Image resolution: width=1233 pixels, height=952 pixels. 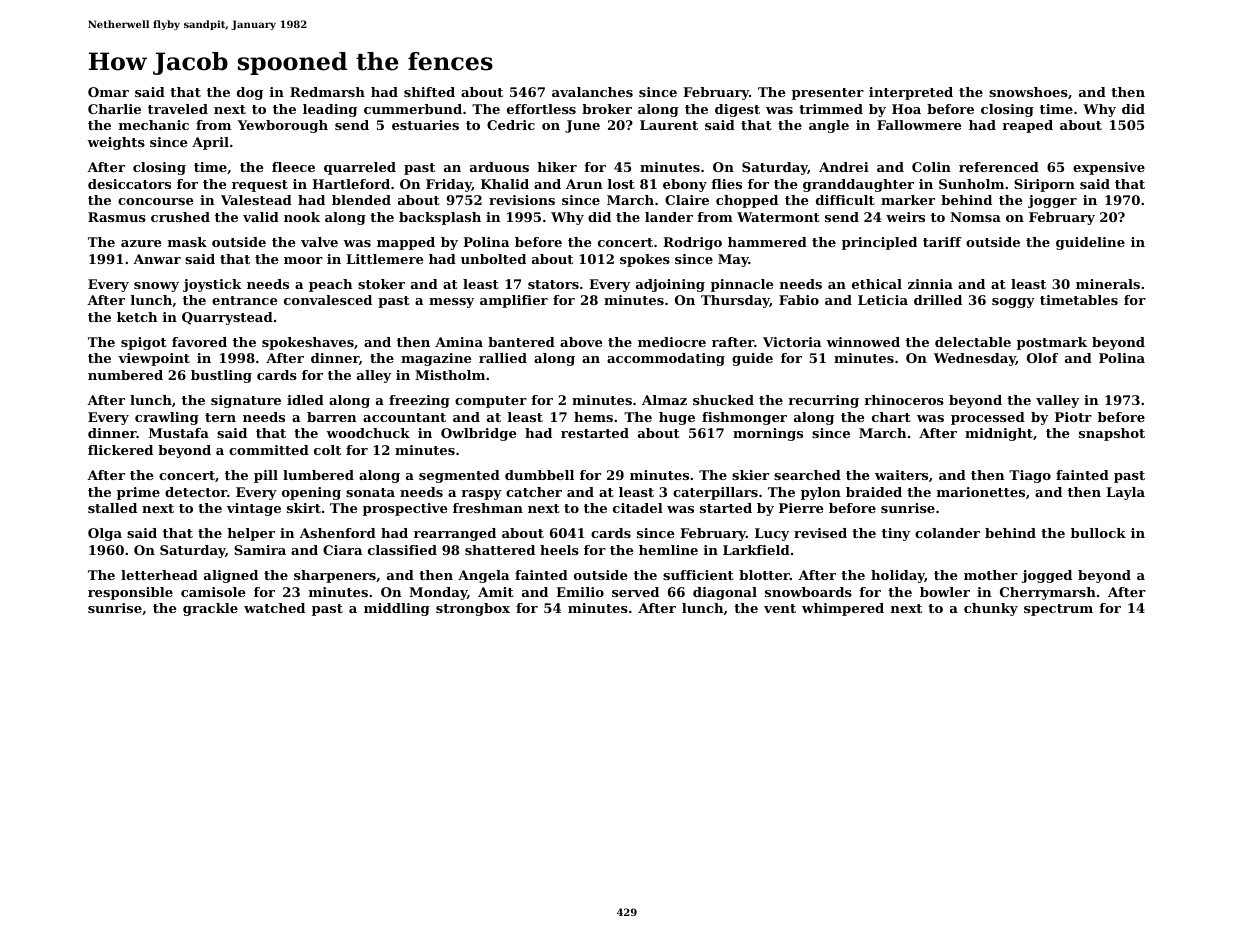 What do you see at coordinates (580, 592) in the image?
I see `Emilio` at bounding box center [580, 592].
